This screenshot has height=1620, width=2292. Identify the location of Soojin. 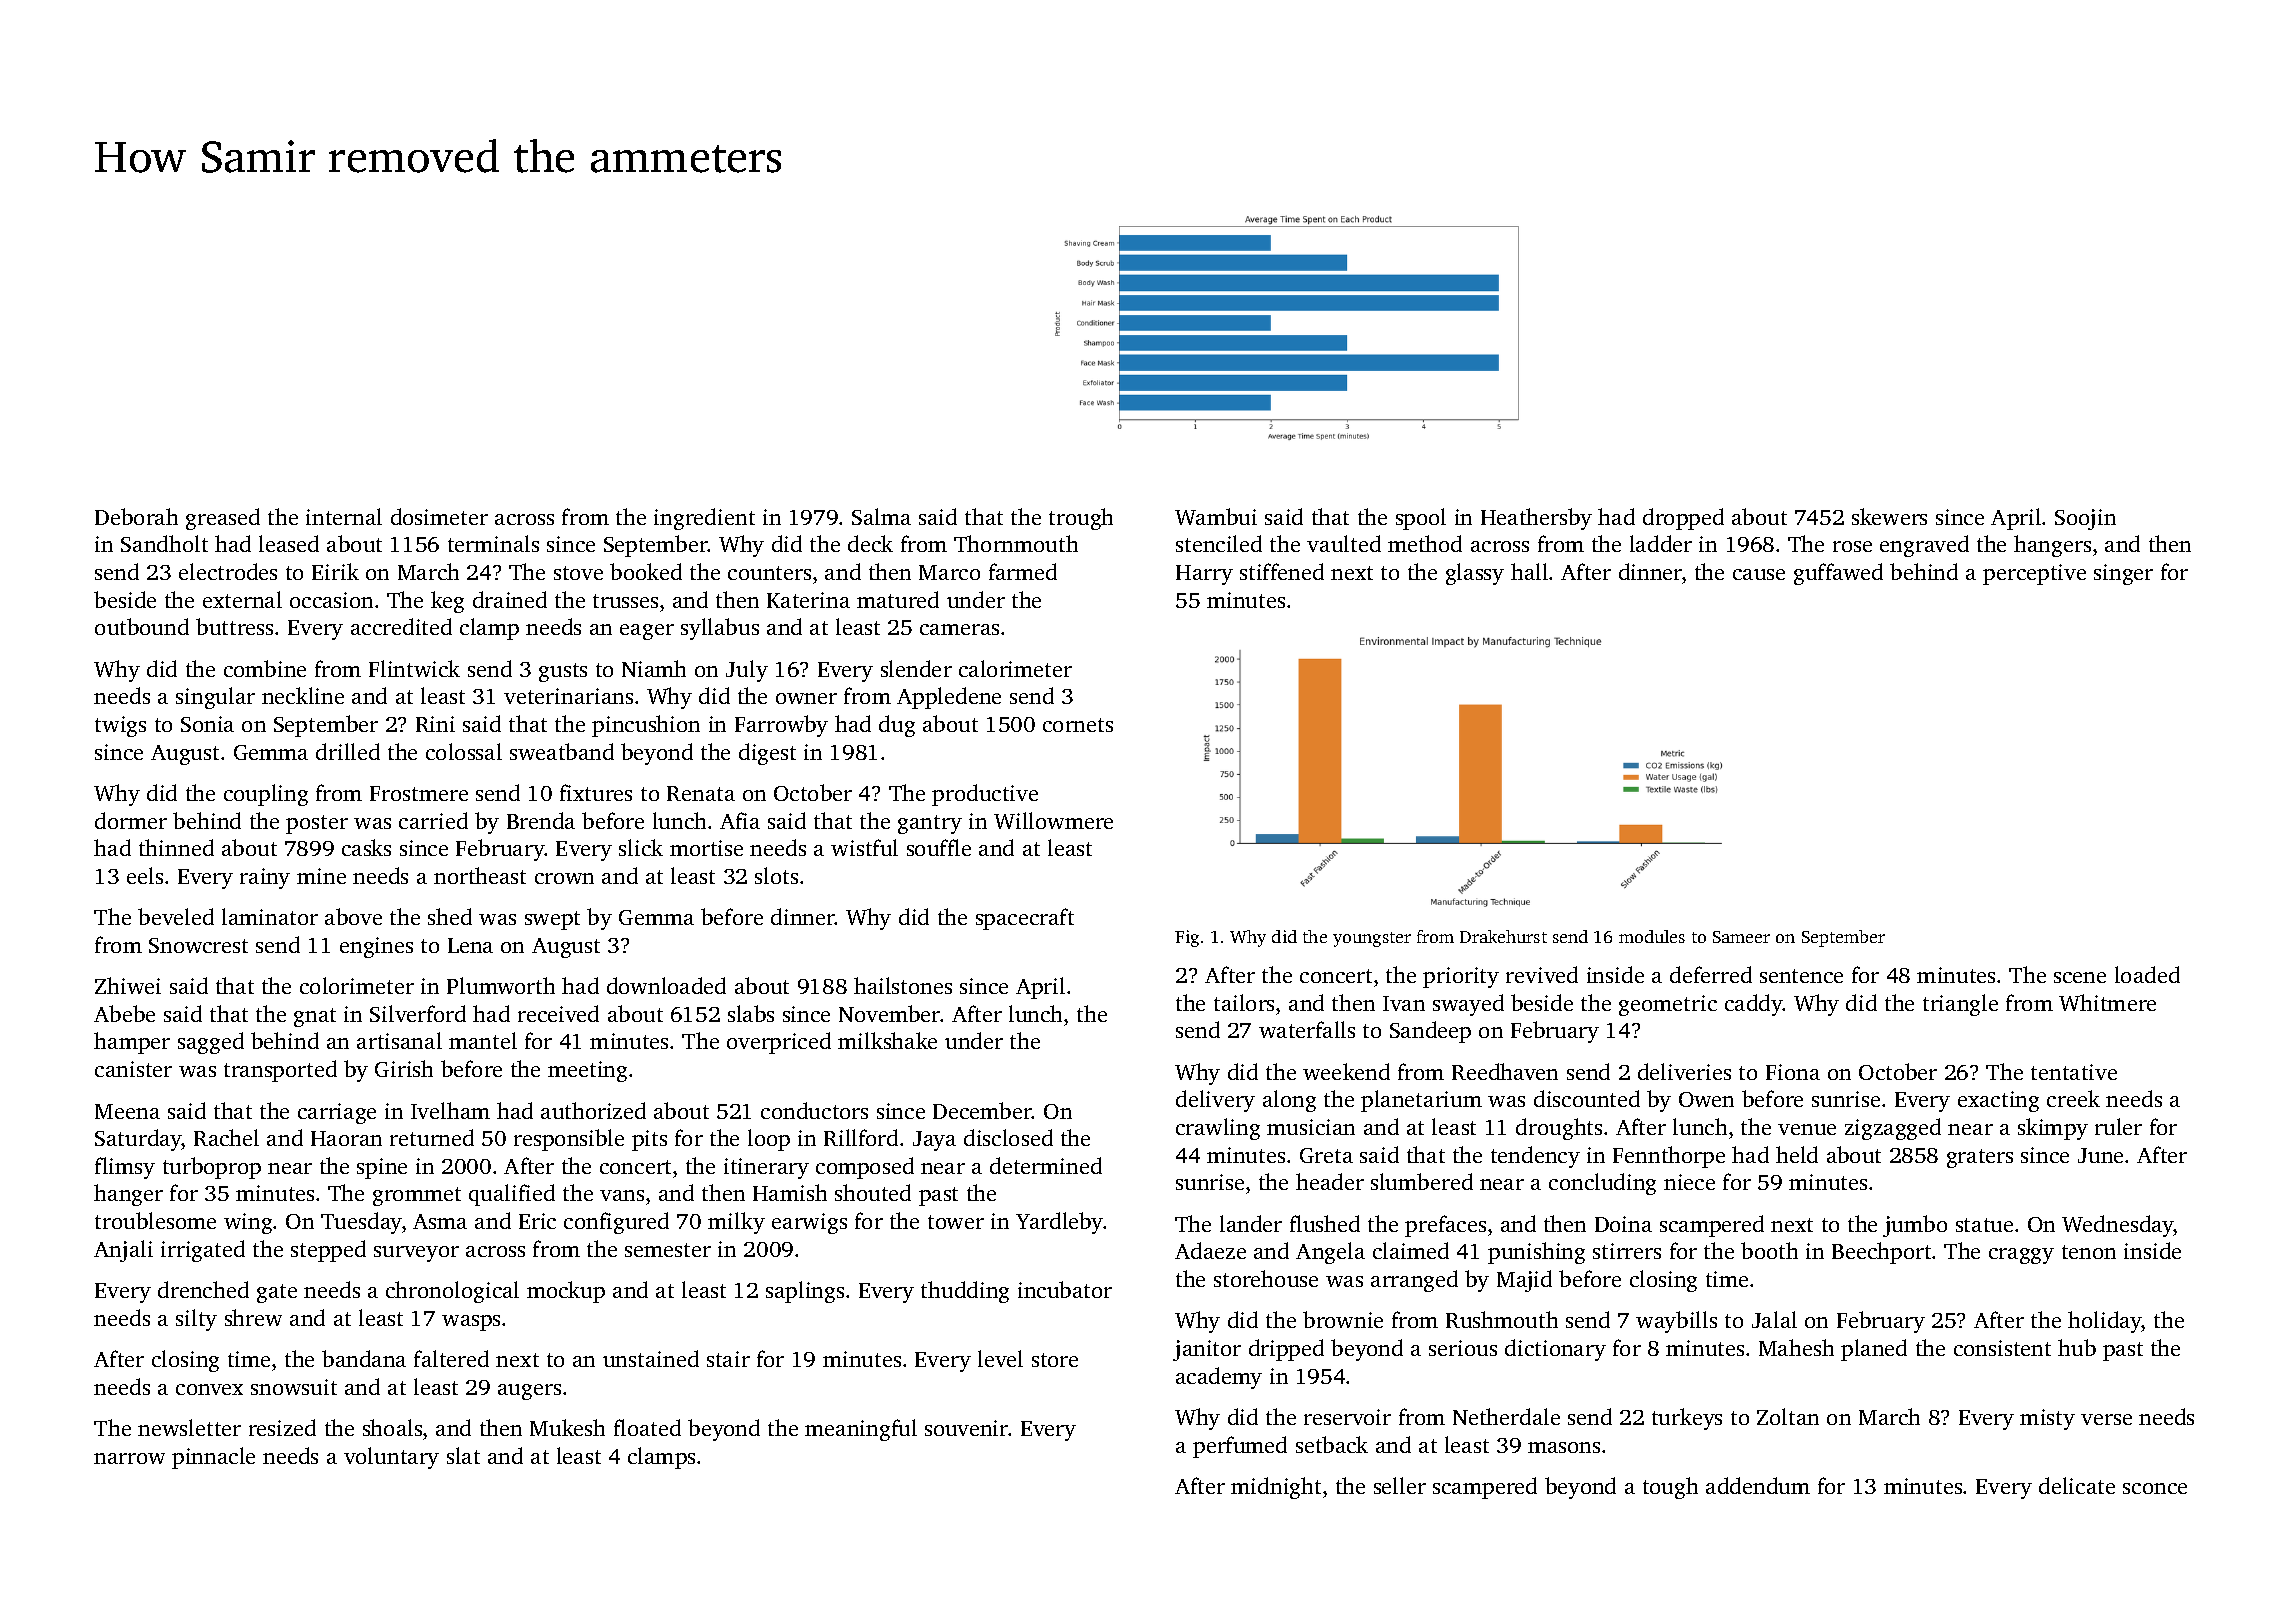
(2085, 519).
